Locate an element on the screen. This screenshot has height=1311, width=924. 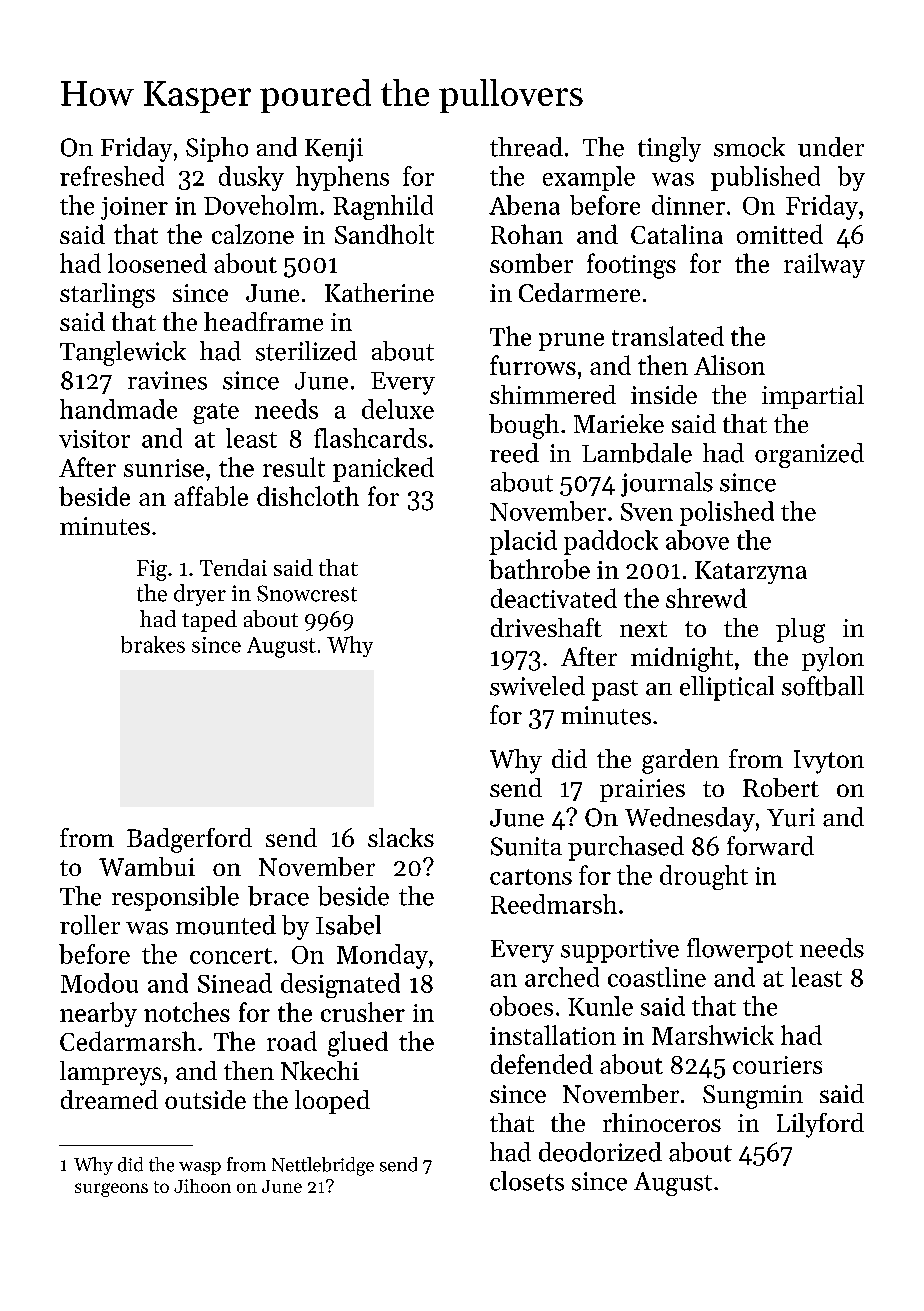
brakes is located at coordinates (153, 644).
